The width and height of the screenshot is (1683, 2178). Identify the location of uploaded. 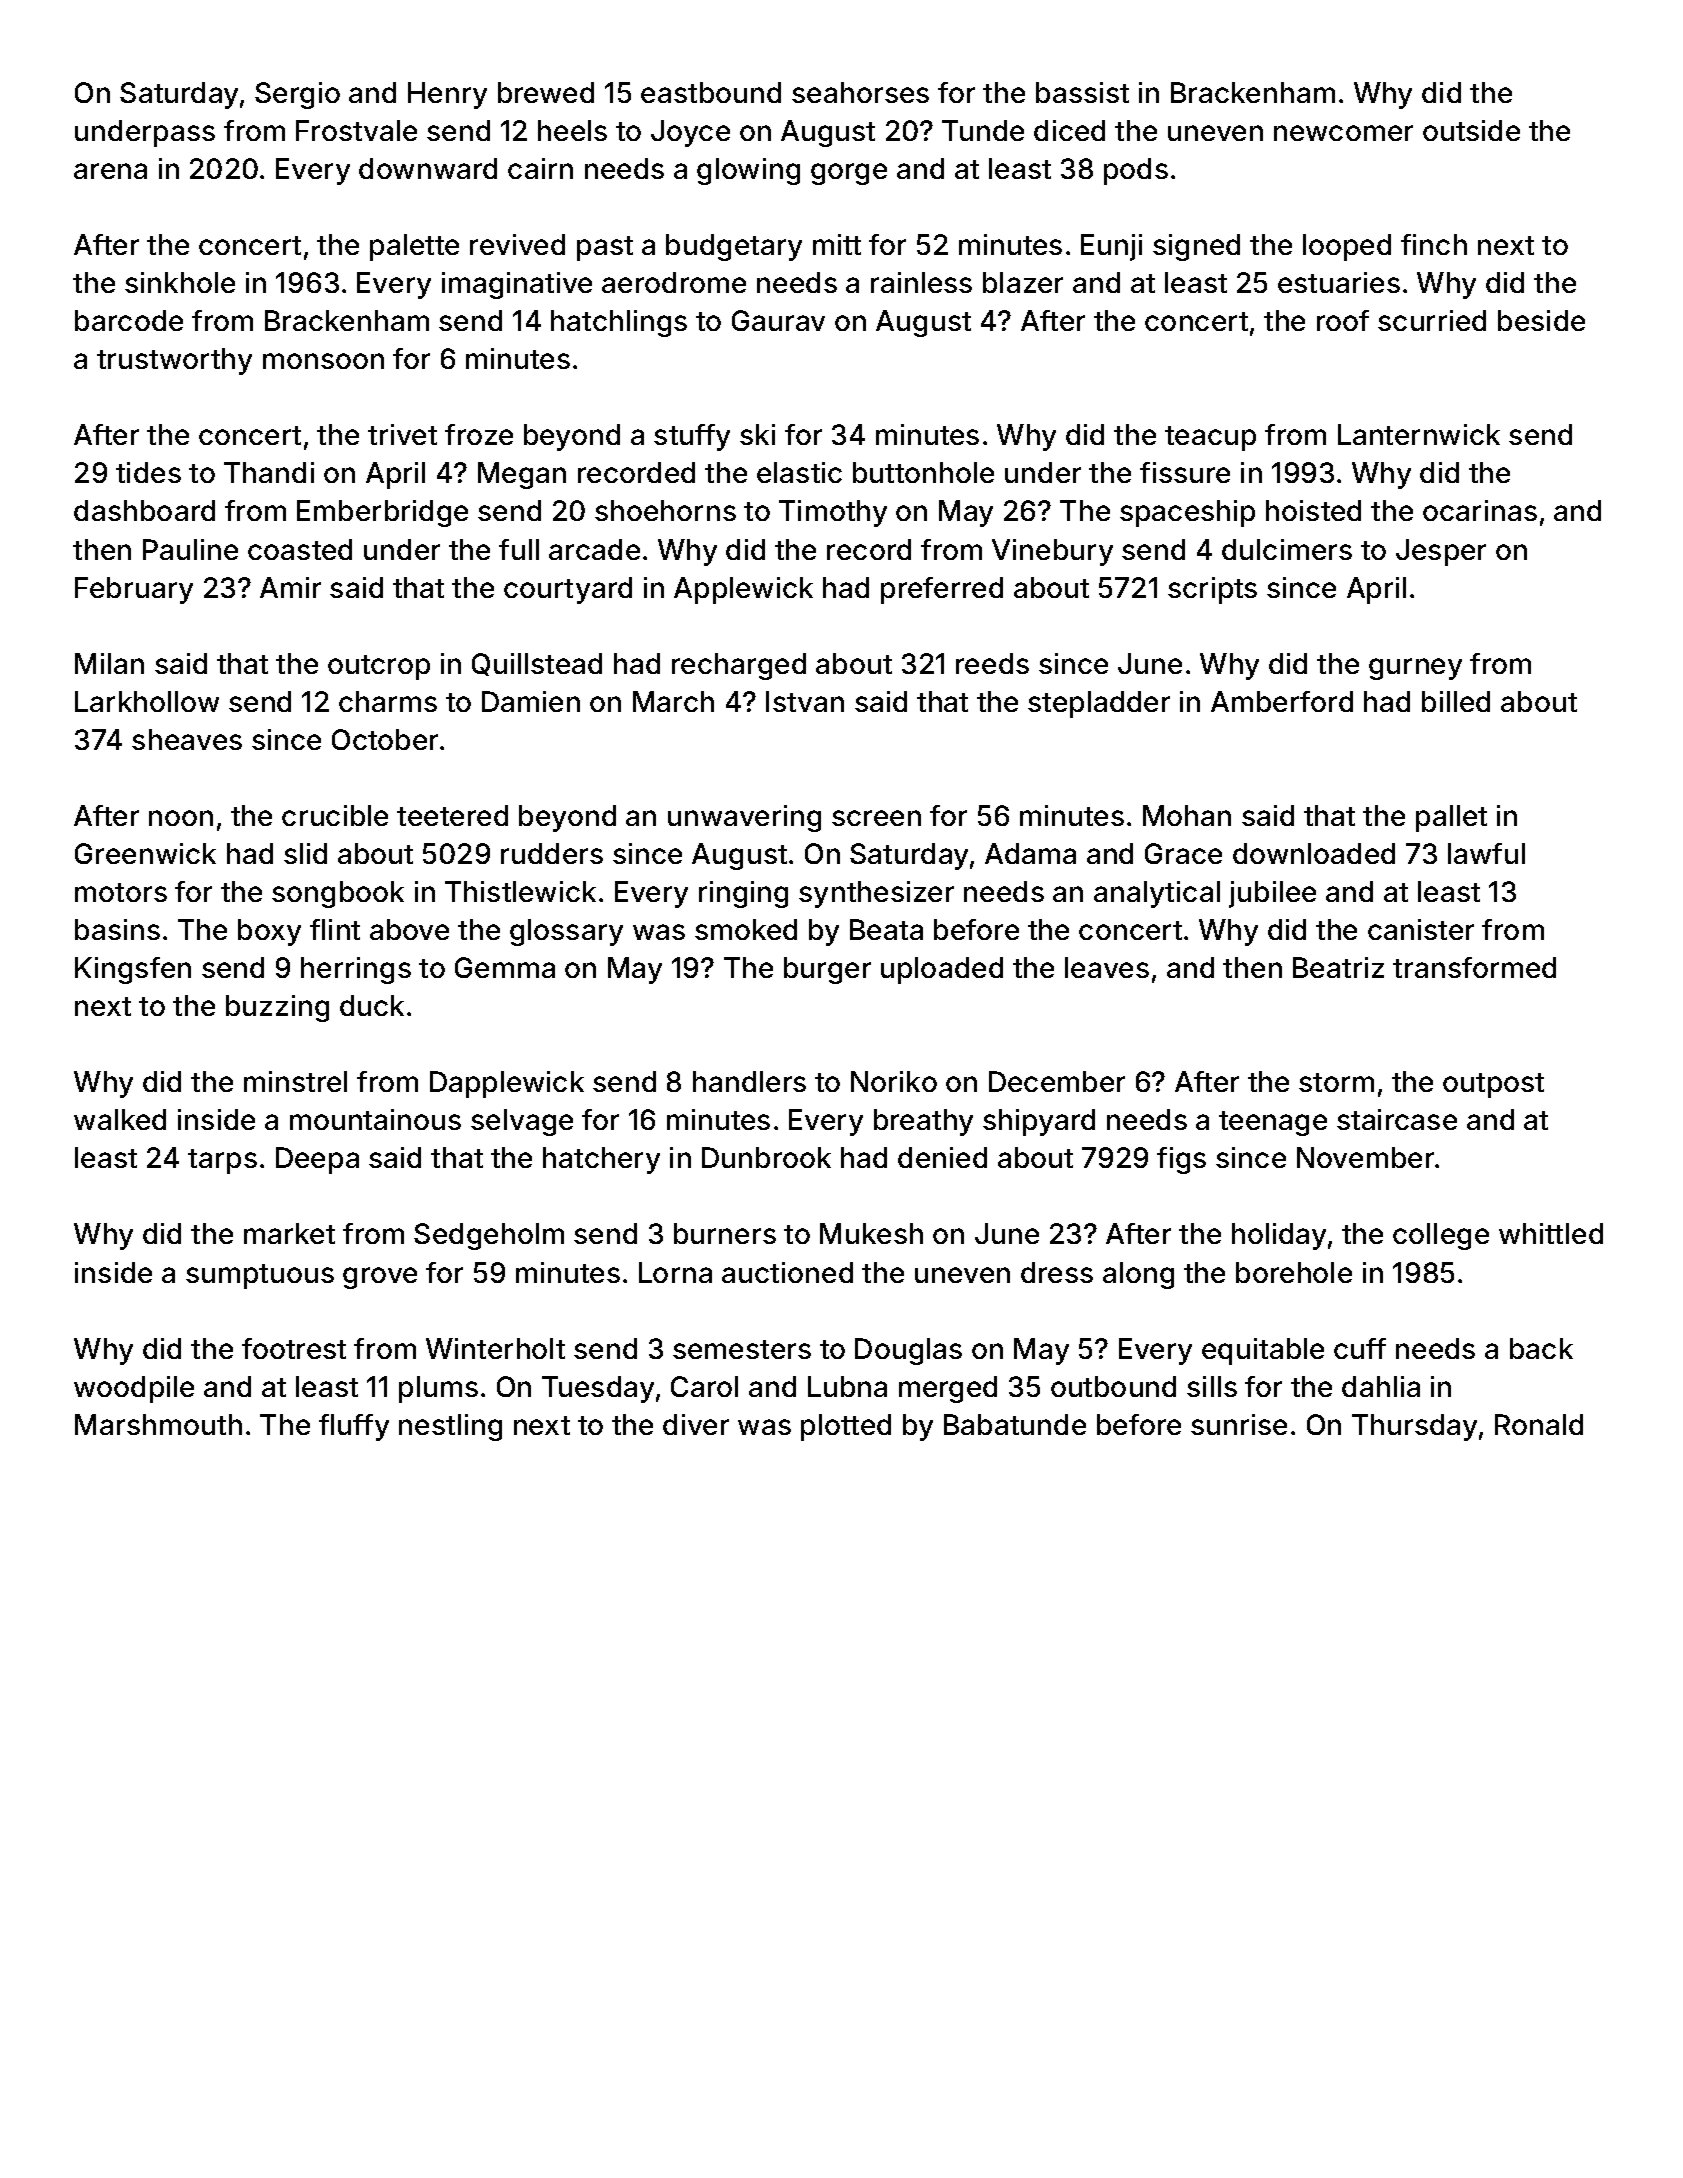
(942, 970).
